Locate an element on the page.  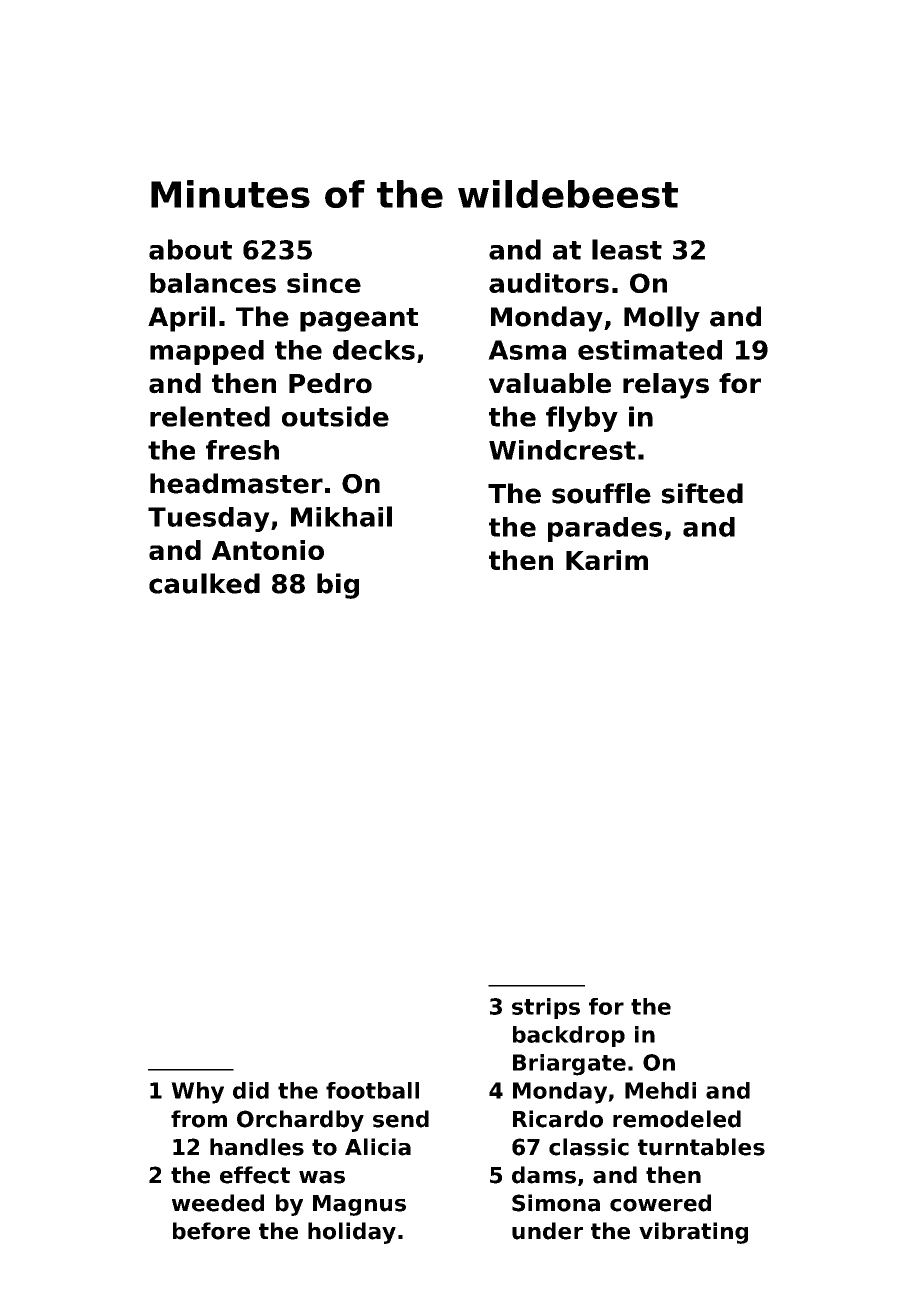
mapped is located at coordinates (207, 352).
